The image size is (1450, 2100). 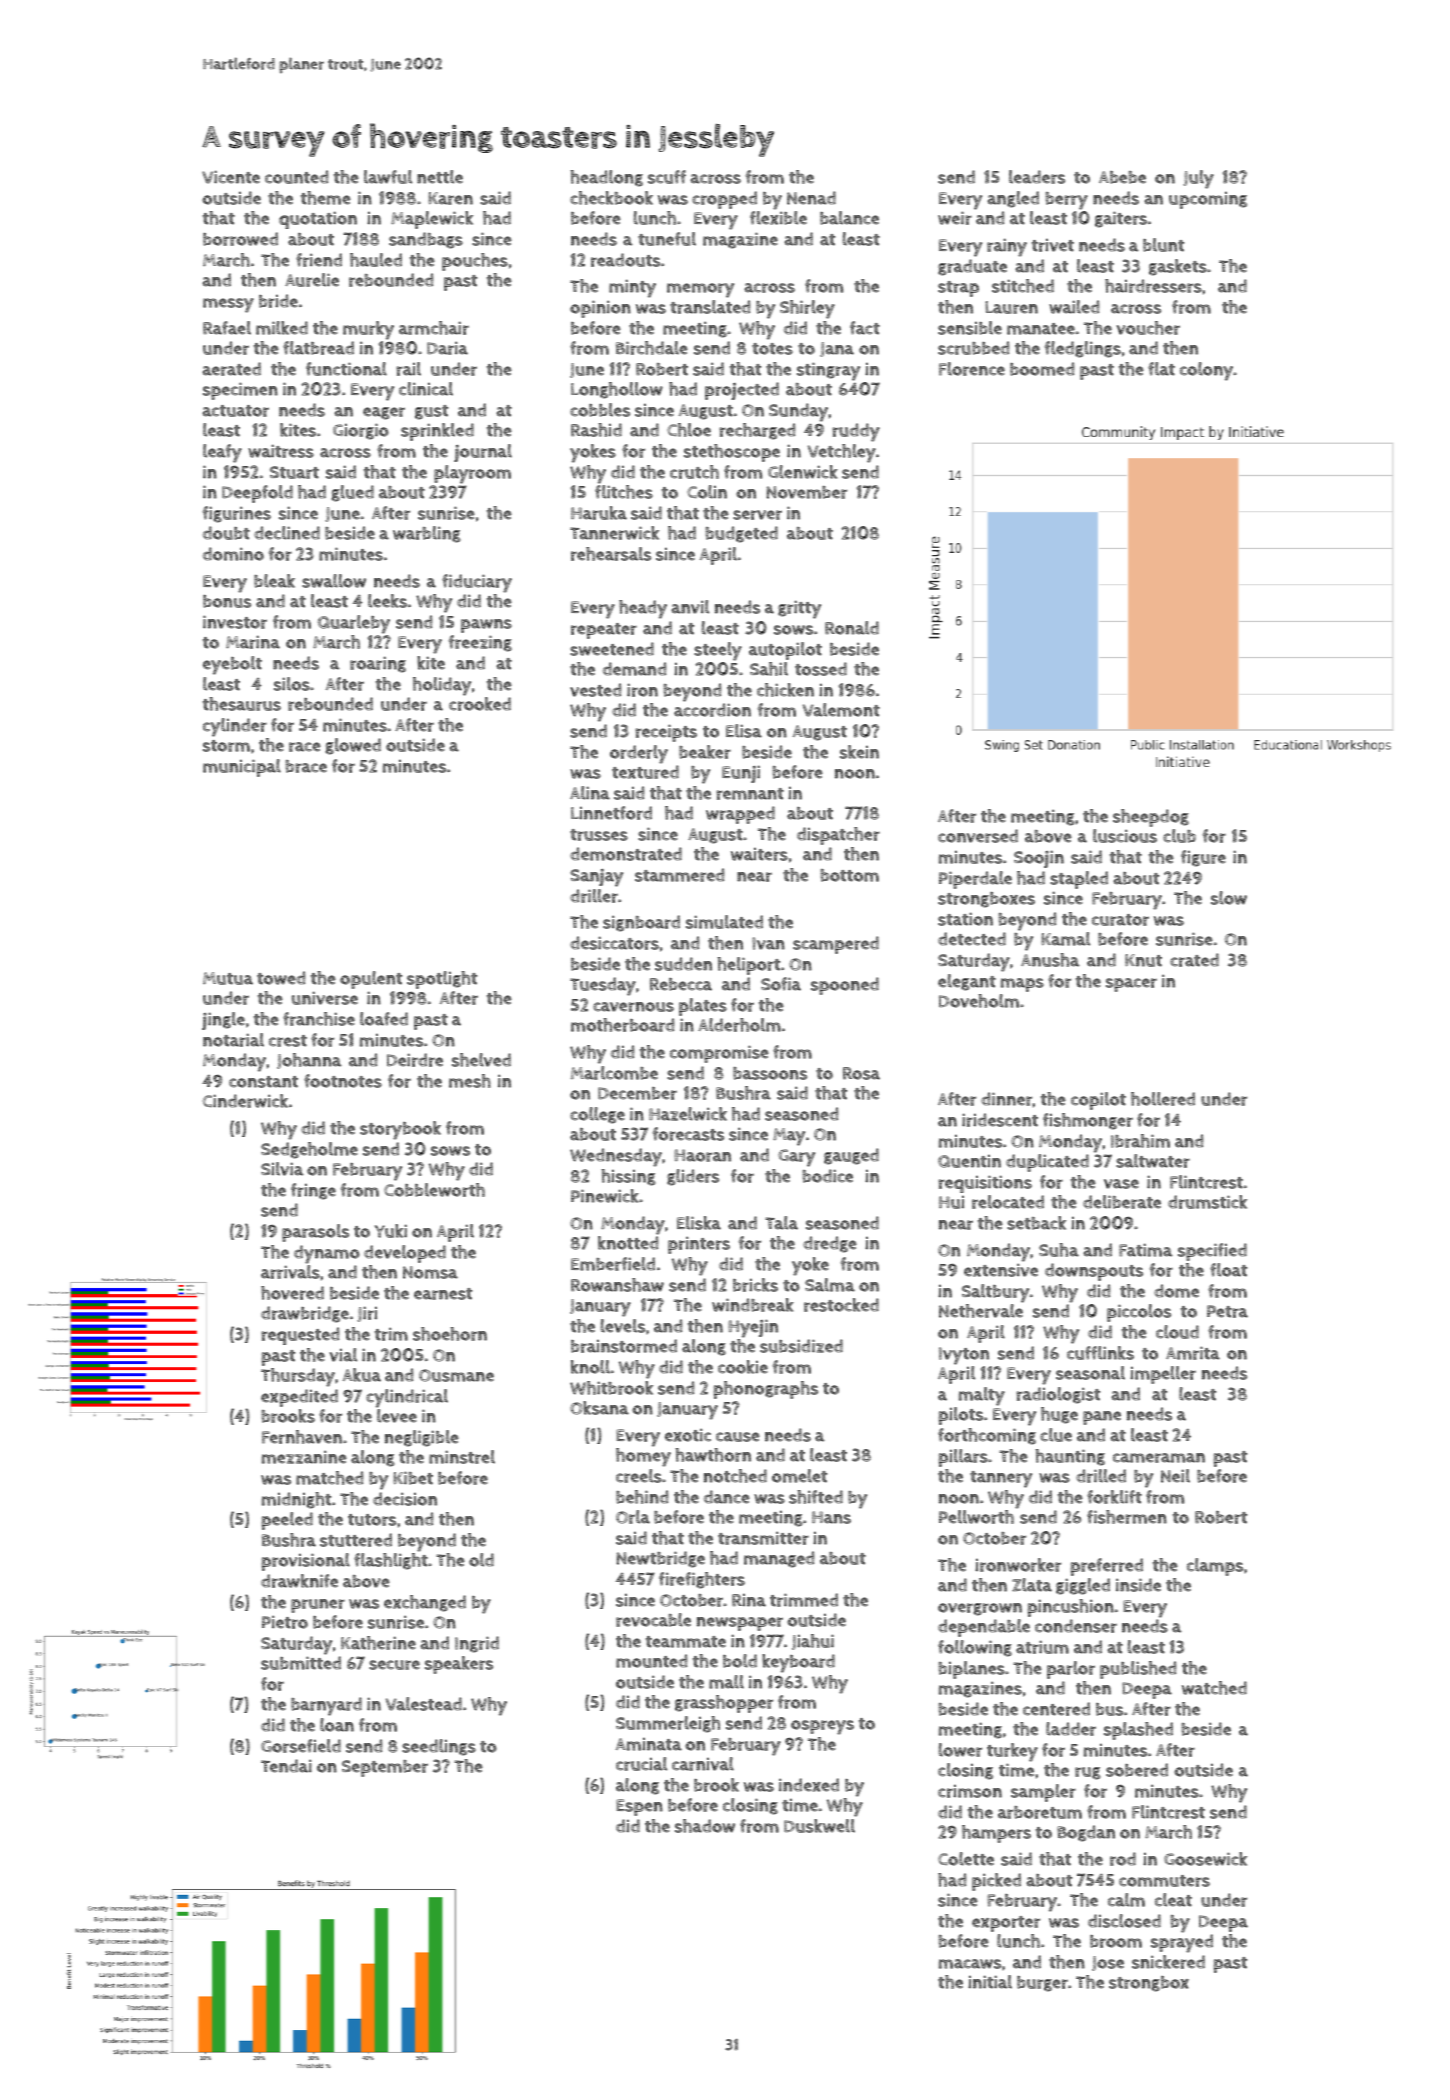 What do you see at coordinates (286, 1766) in the screenshot?
I see `Tendai` at bounding box center [286, 1766].
